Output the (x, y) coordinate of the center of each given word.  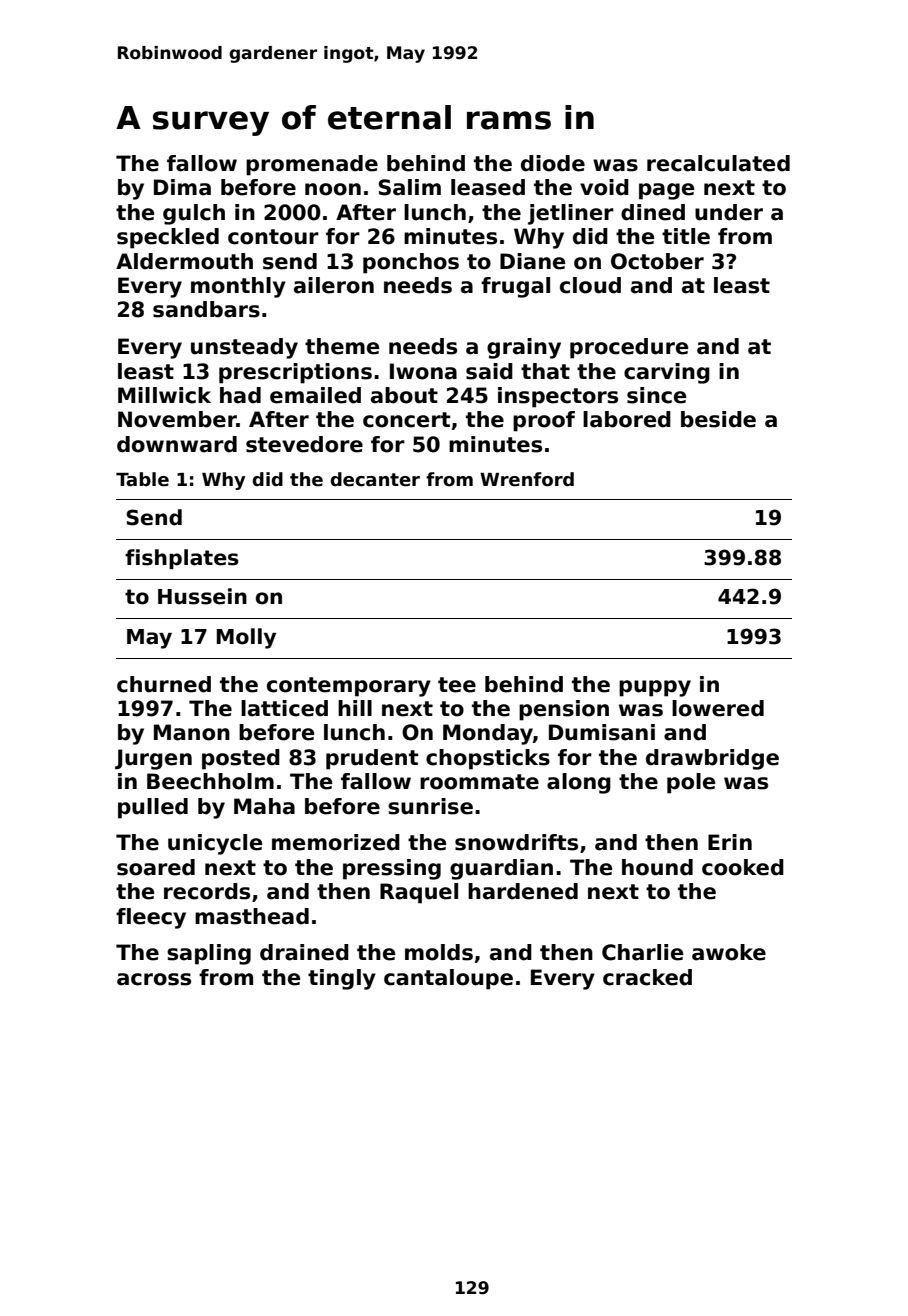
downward (177, 444)
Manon (192, 732)
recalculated (718, 163)
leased (488, 187)
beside (718, 419)
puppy (655, 688)
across (154, 979)
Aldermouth (184, 261)
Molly (246, 638)
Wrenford (527, 479)
